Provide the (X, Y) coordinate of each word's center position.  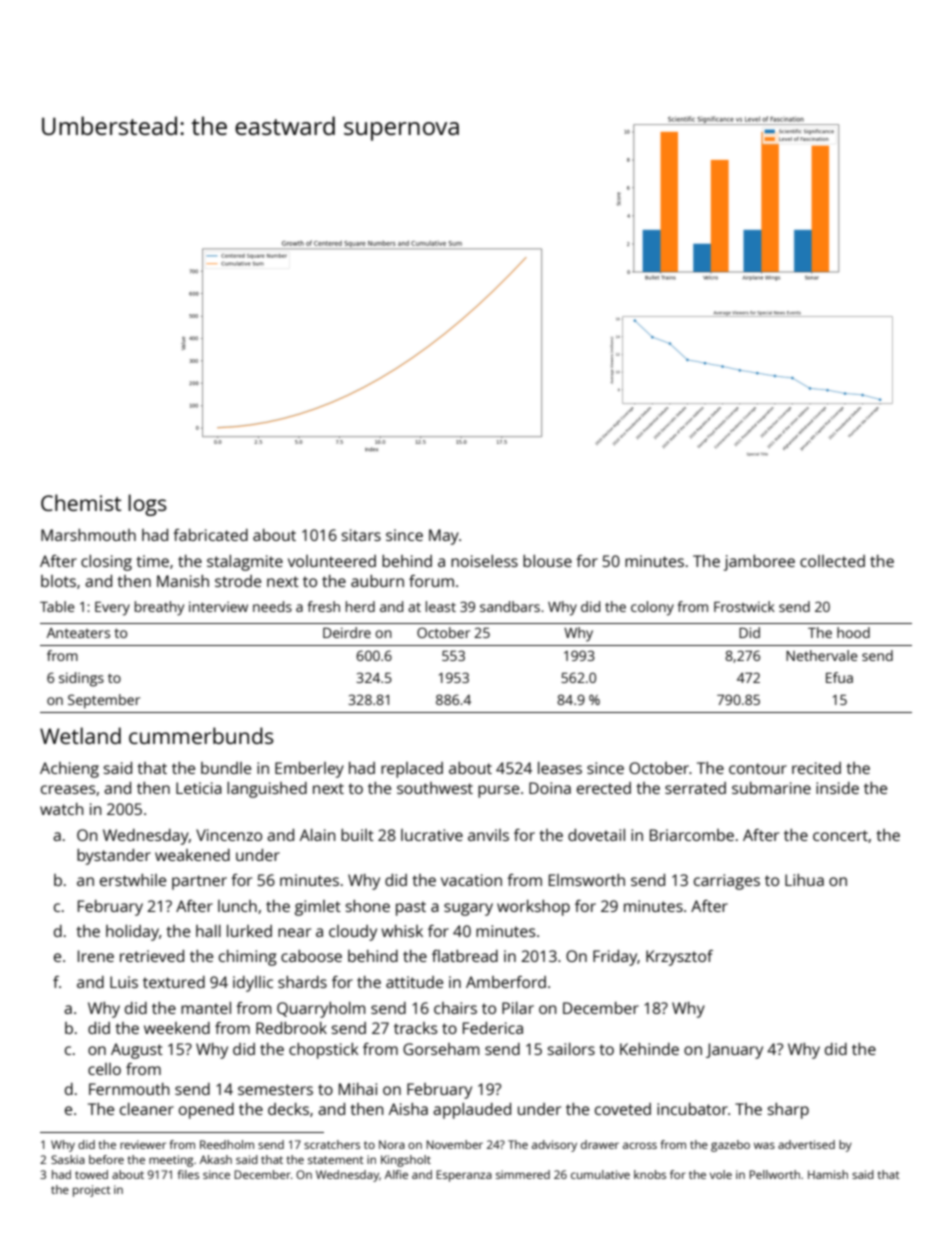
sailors (571, 1049)
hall (208, 931)
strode (238, 581)
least (441, 606)
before (106, 1159)
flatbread (465, 956)
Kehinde (649, 1049)
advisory (554, 1146)
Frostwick (744, 606)
